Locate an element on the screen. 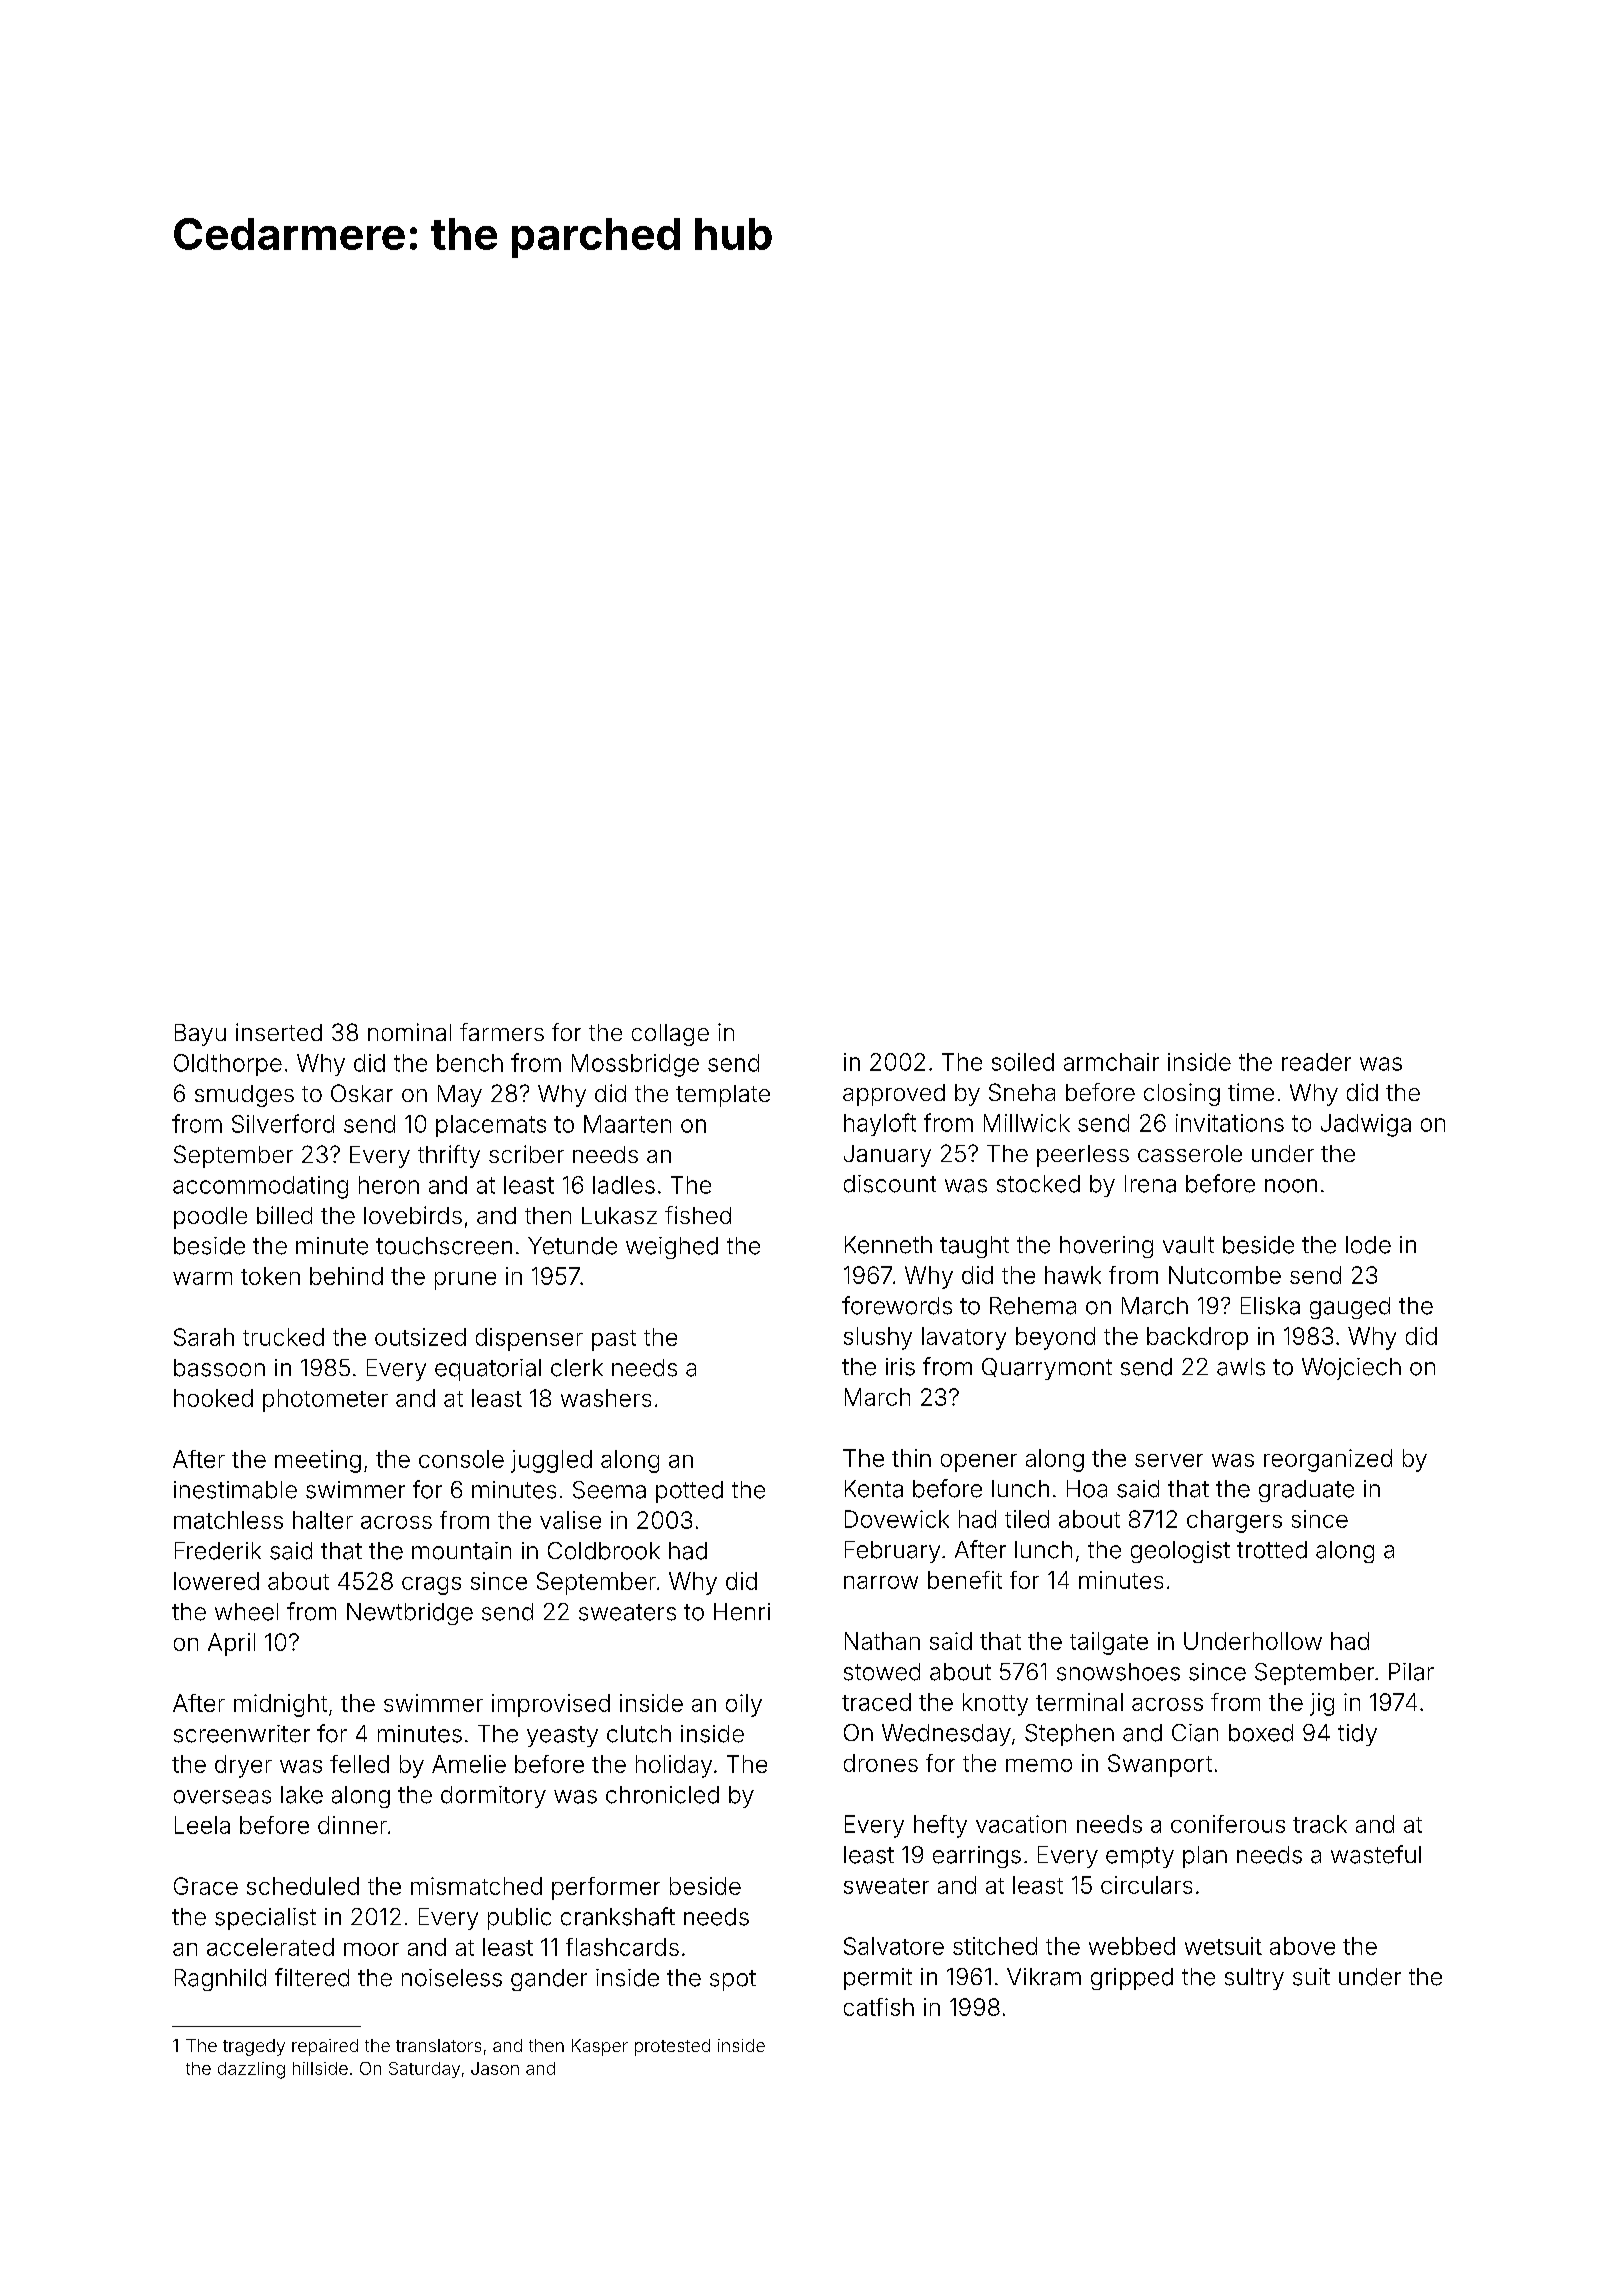 The height and width of the screenshot is (2292, 1620). Jadwiga is located at coordinates (1366, 1125).
